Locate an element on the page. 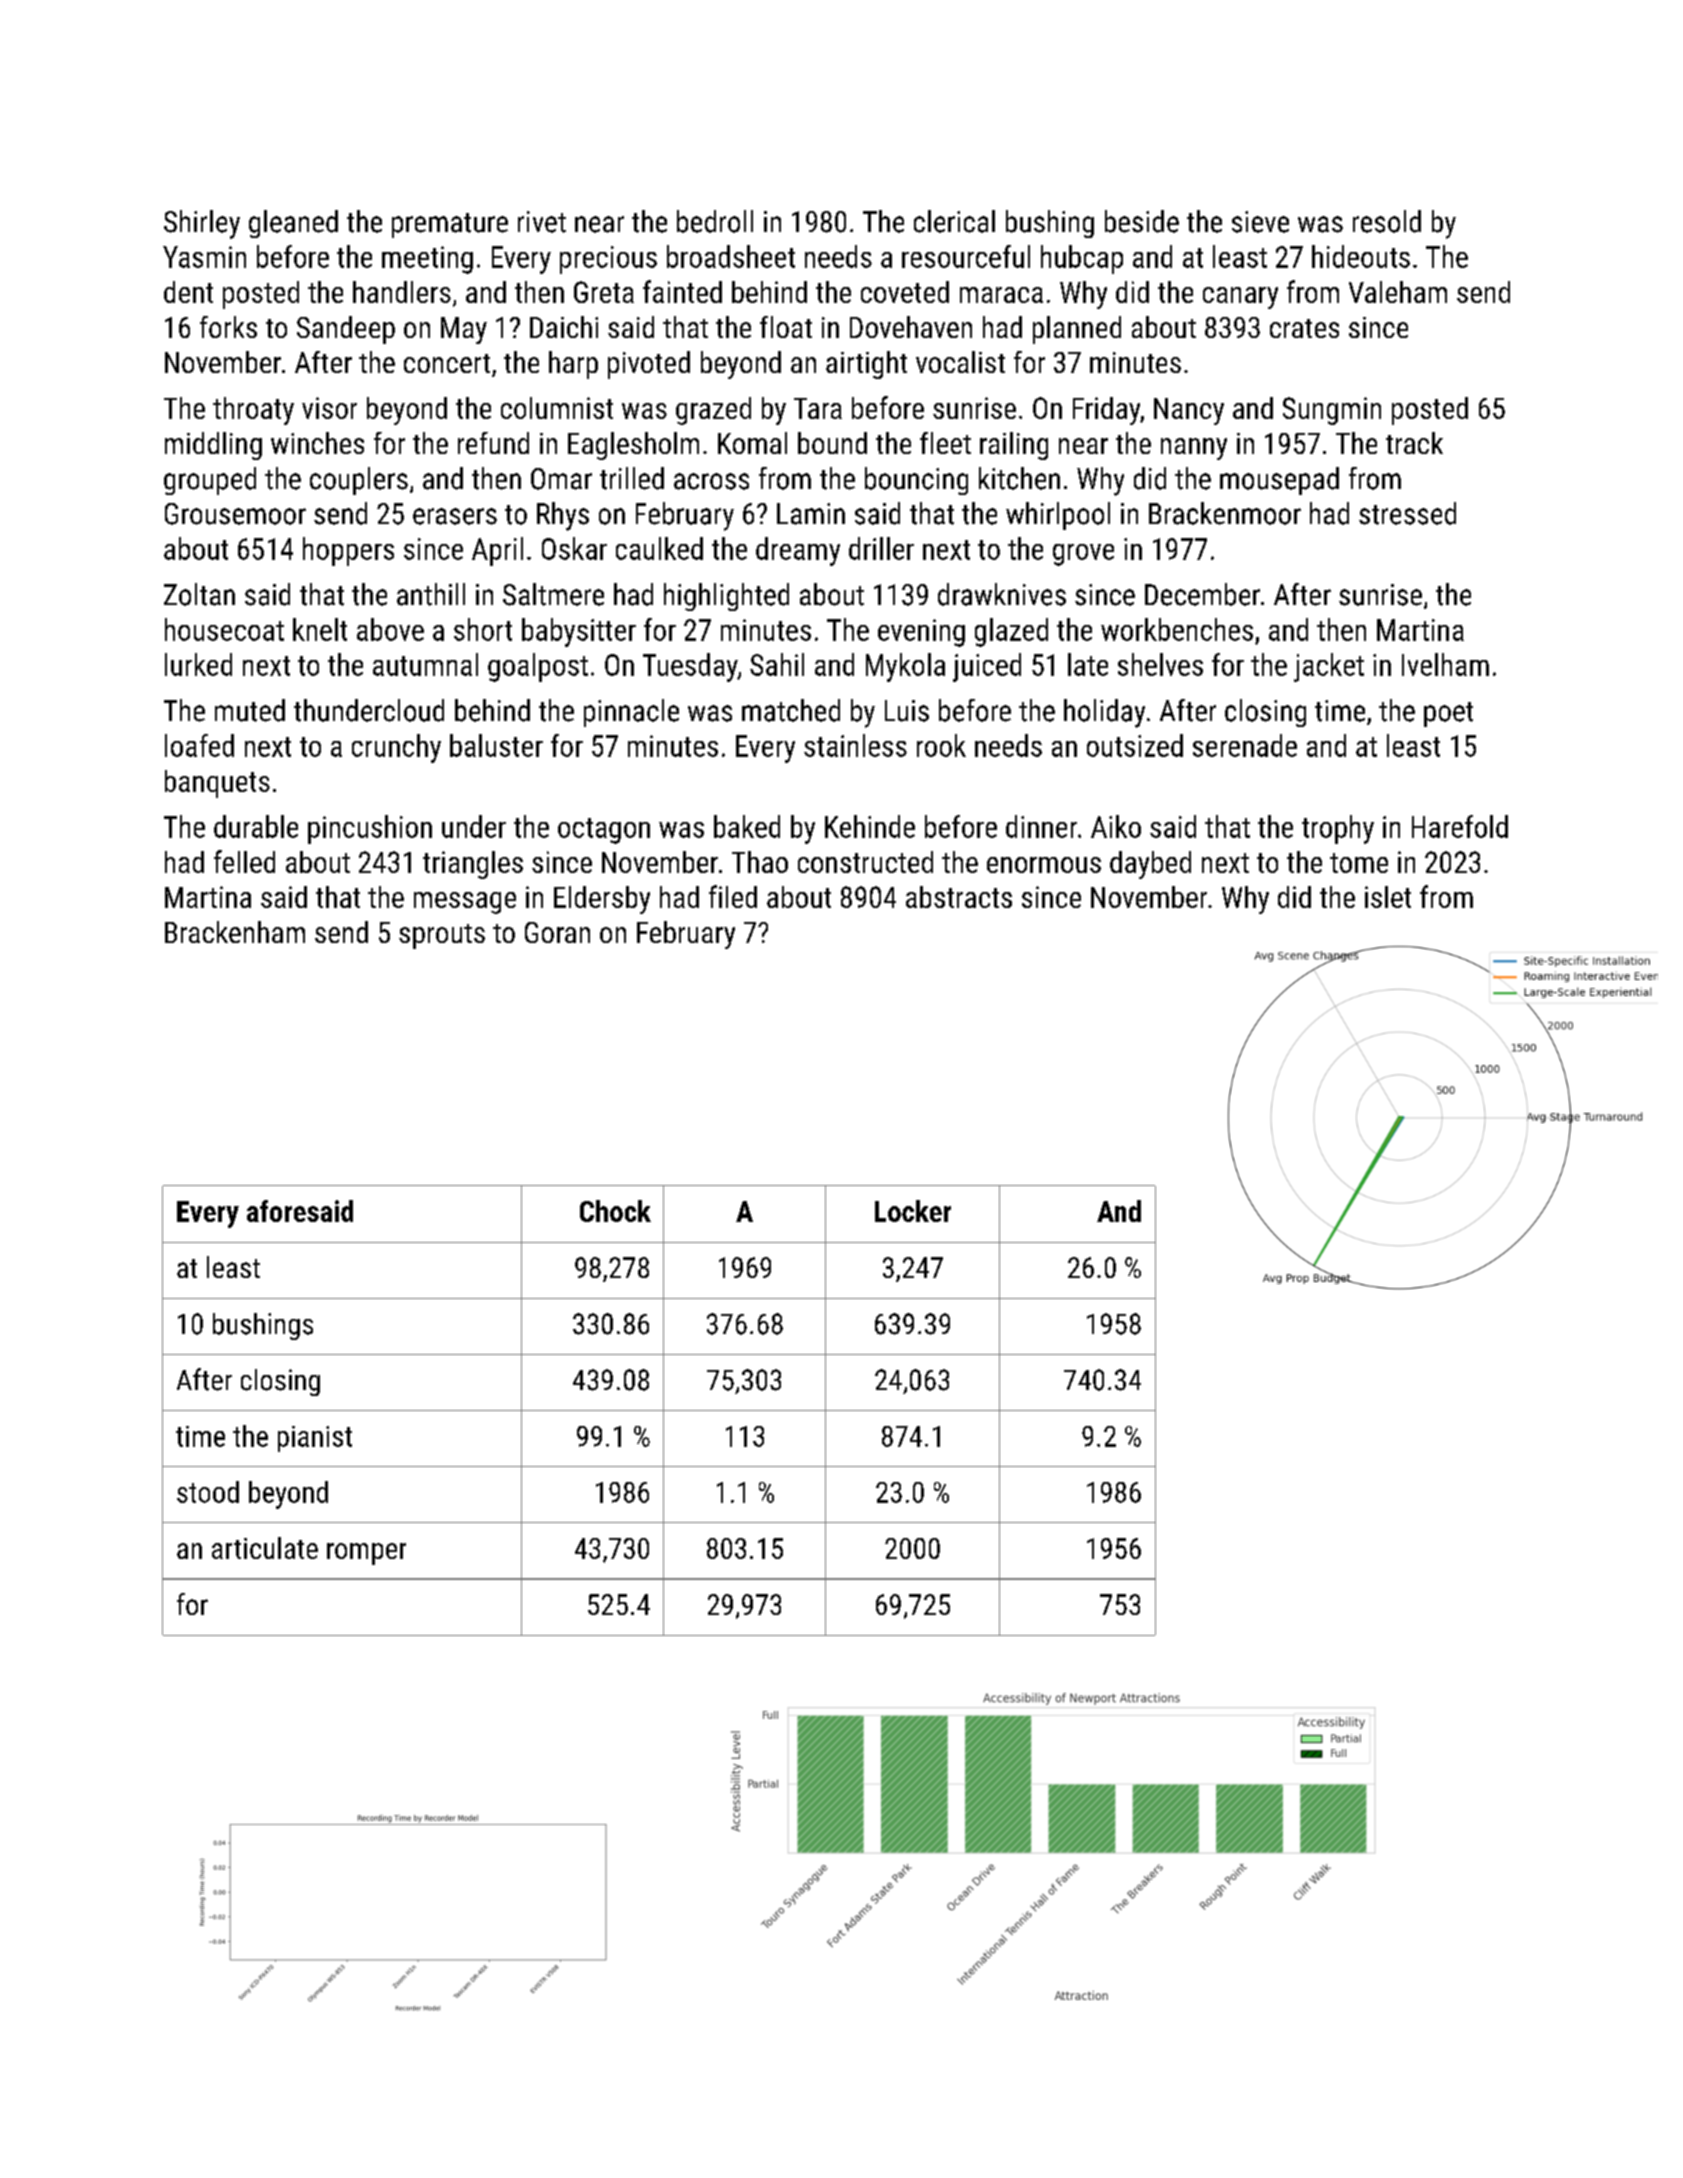 This page has width=1683, height=2178. Locker is located at coordinates (913, 1211).
